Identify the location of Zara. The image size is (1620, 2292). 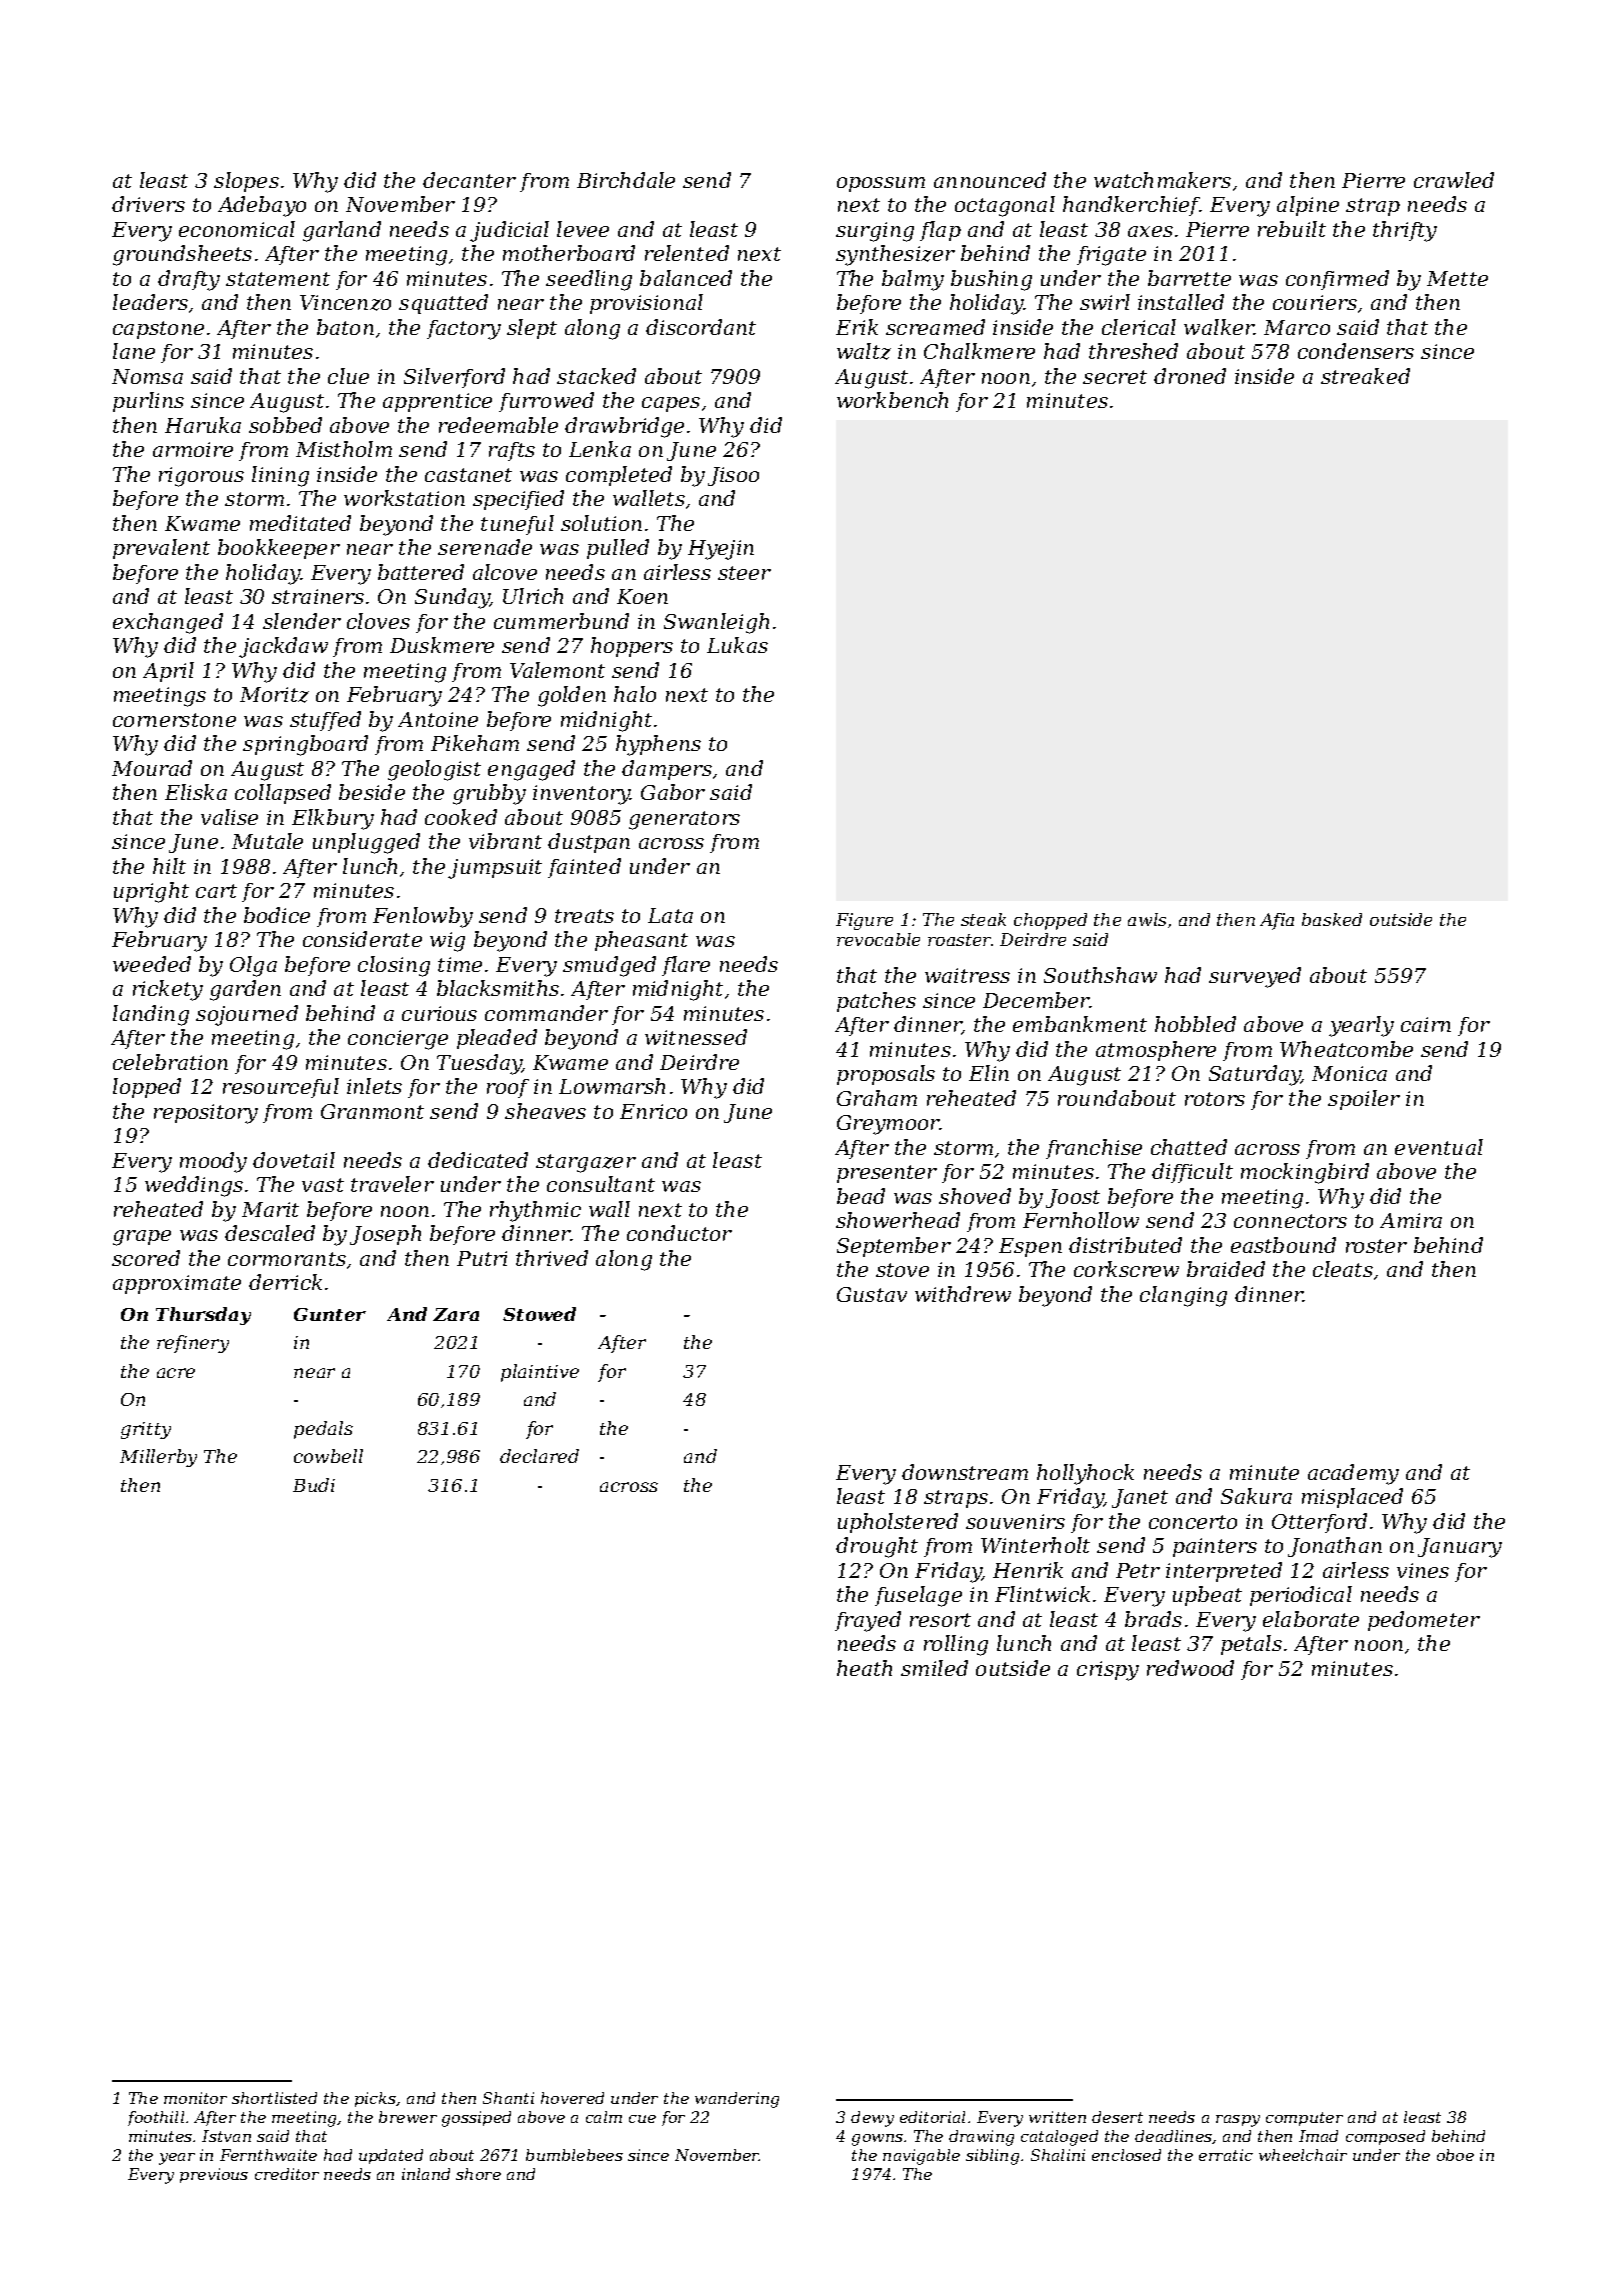
(456, 1314).
